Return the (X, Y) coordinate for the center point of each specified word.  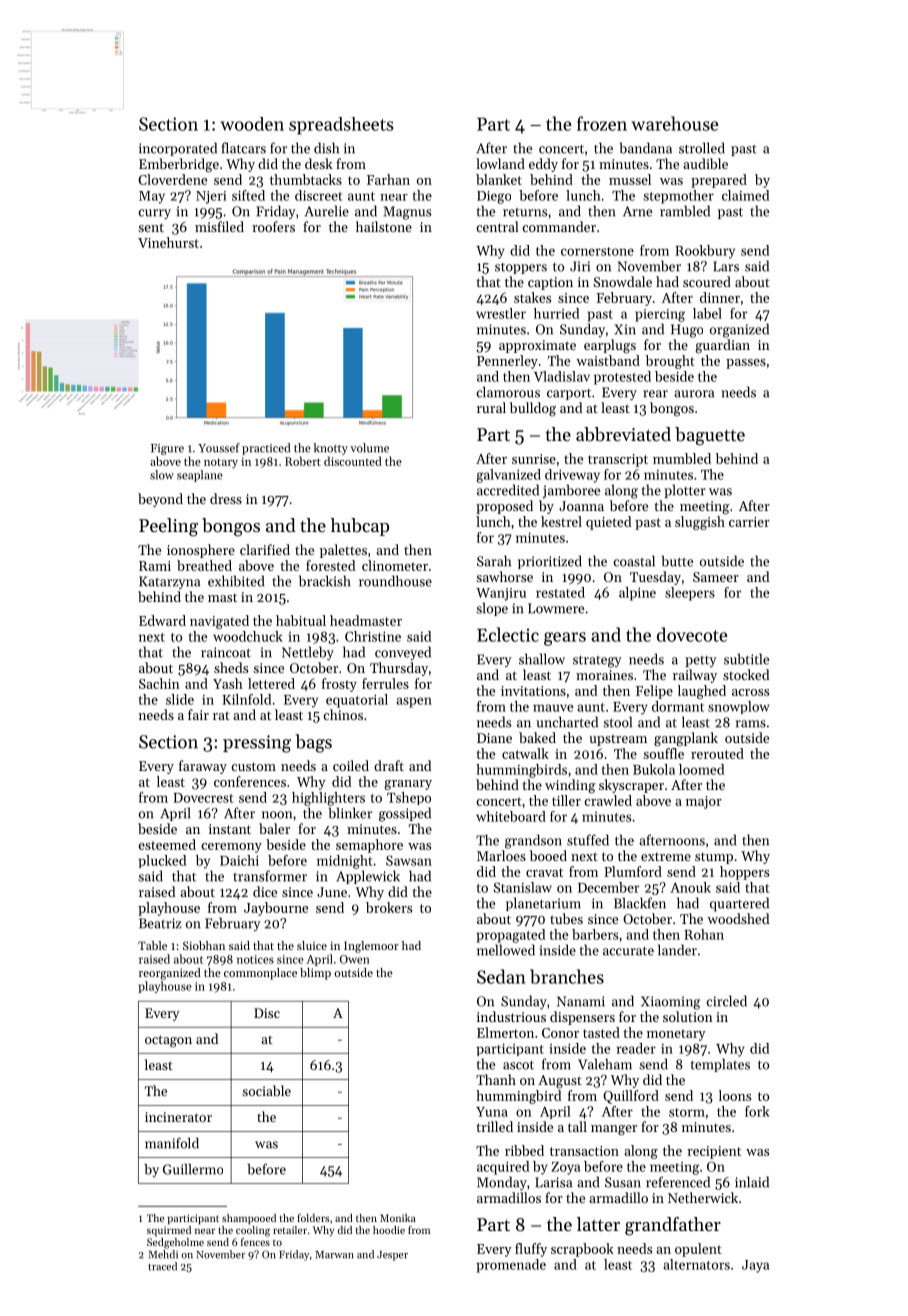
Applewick (368, 877)
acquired (503, 1168)
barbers (595, 934)
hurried (556, 313)
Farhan (388, 179)
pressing (257, 744)
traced (162, 1266)
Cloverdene (172, 179)
